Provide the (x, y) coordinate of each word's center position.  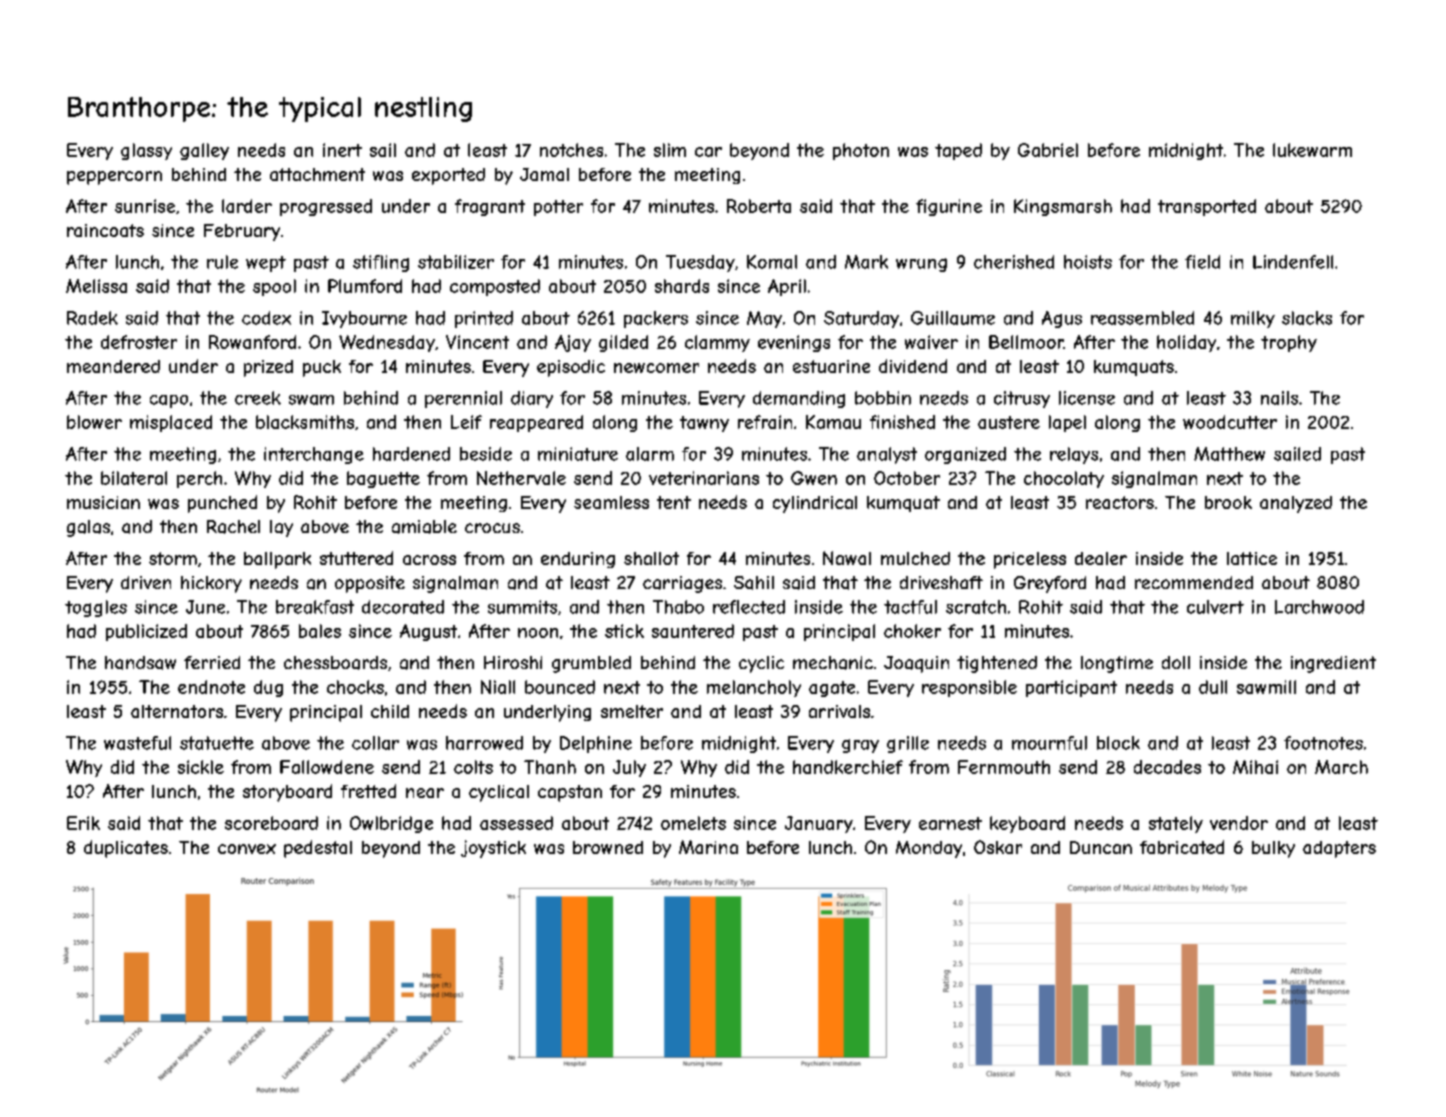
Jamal (544, 174)
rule (222, 262)
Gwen (814, 478)
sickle (201, 767)
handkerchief (848, 767)
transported (1207, 207)
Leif (466, 422)
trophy (1289, 343)
